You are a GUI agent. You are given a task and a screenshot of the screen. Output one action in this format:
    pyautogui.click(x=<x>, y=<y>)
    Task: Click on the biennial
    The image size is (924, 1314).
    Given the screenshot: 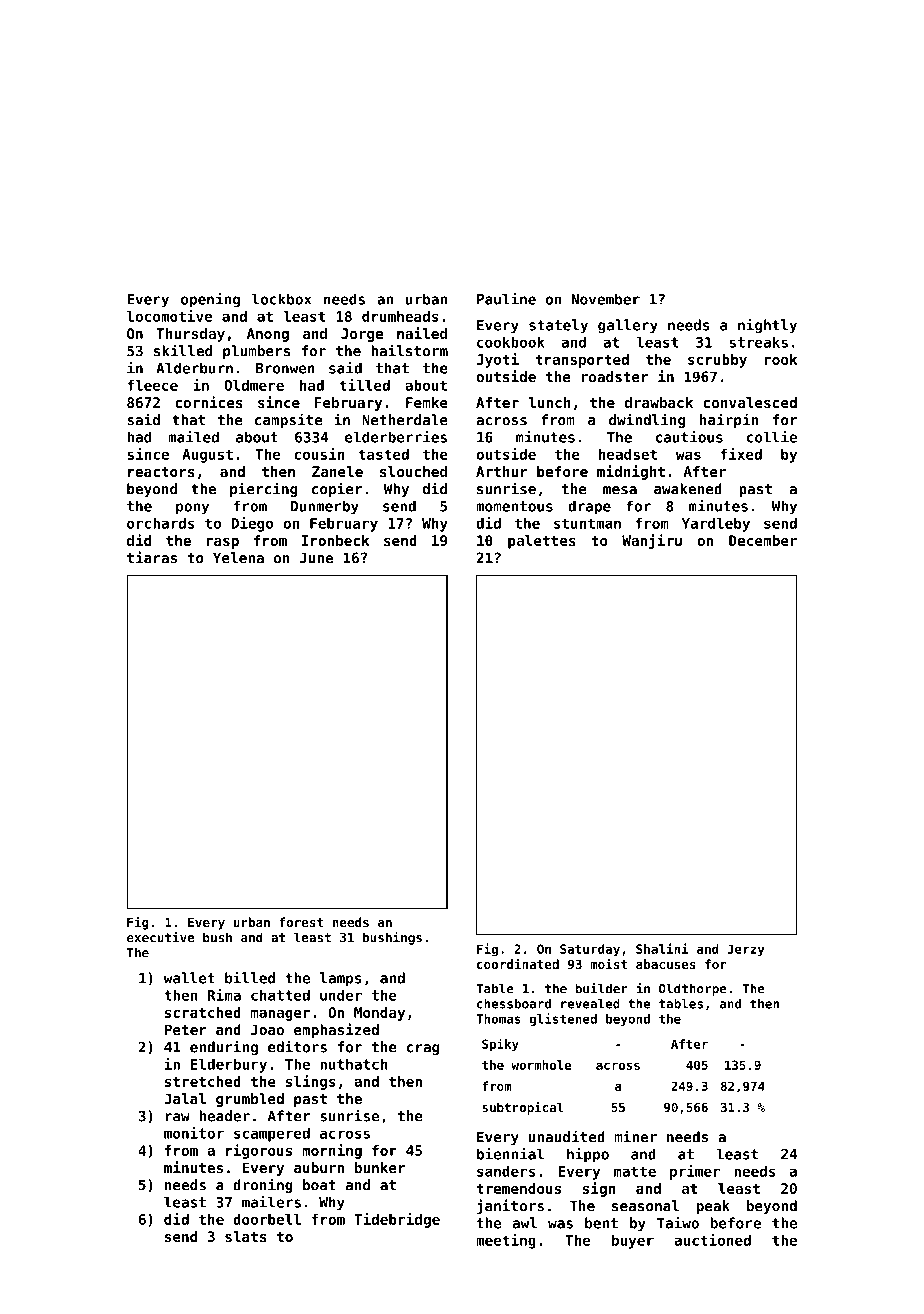 What is the action you would take?
    pyautogui.click(x=510, y=1154)
